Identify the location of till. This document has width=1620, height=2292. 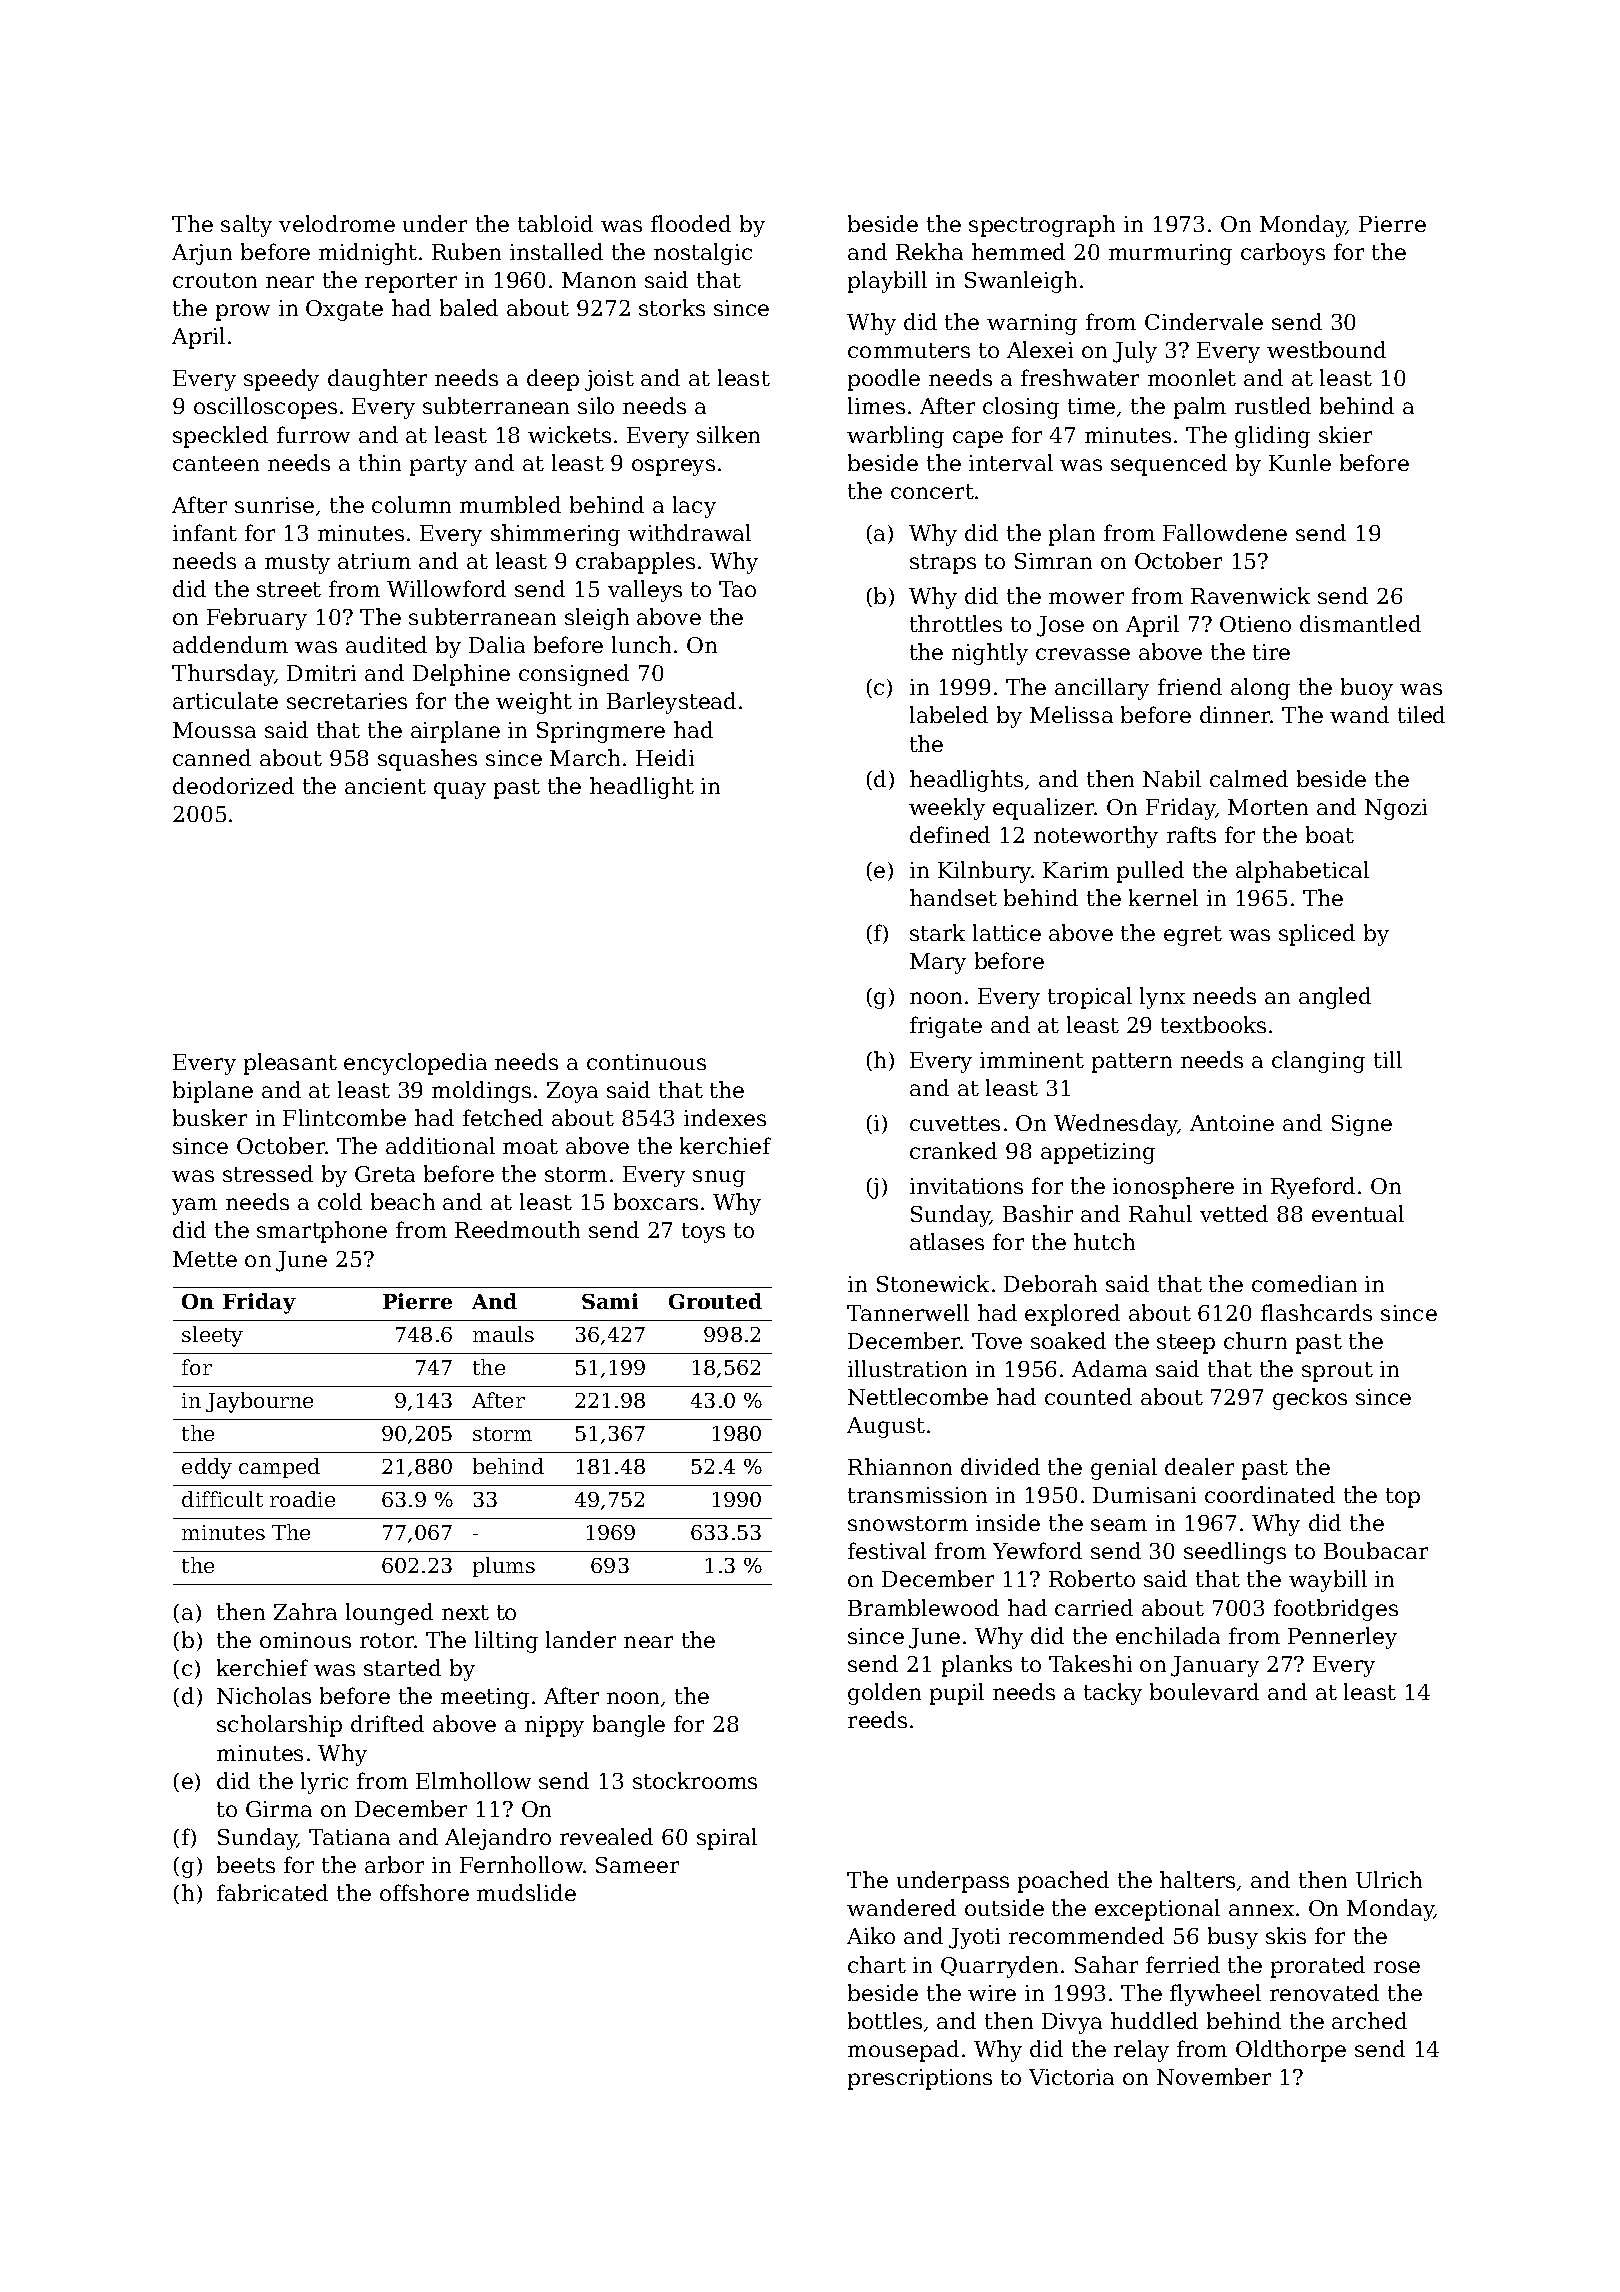
(1388, 1059).
